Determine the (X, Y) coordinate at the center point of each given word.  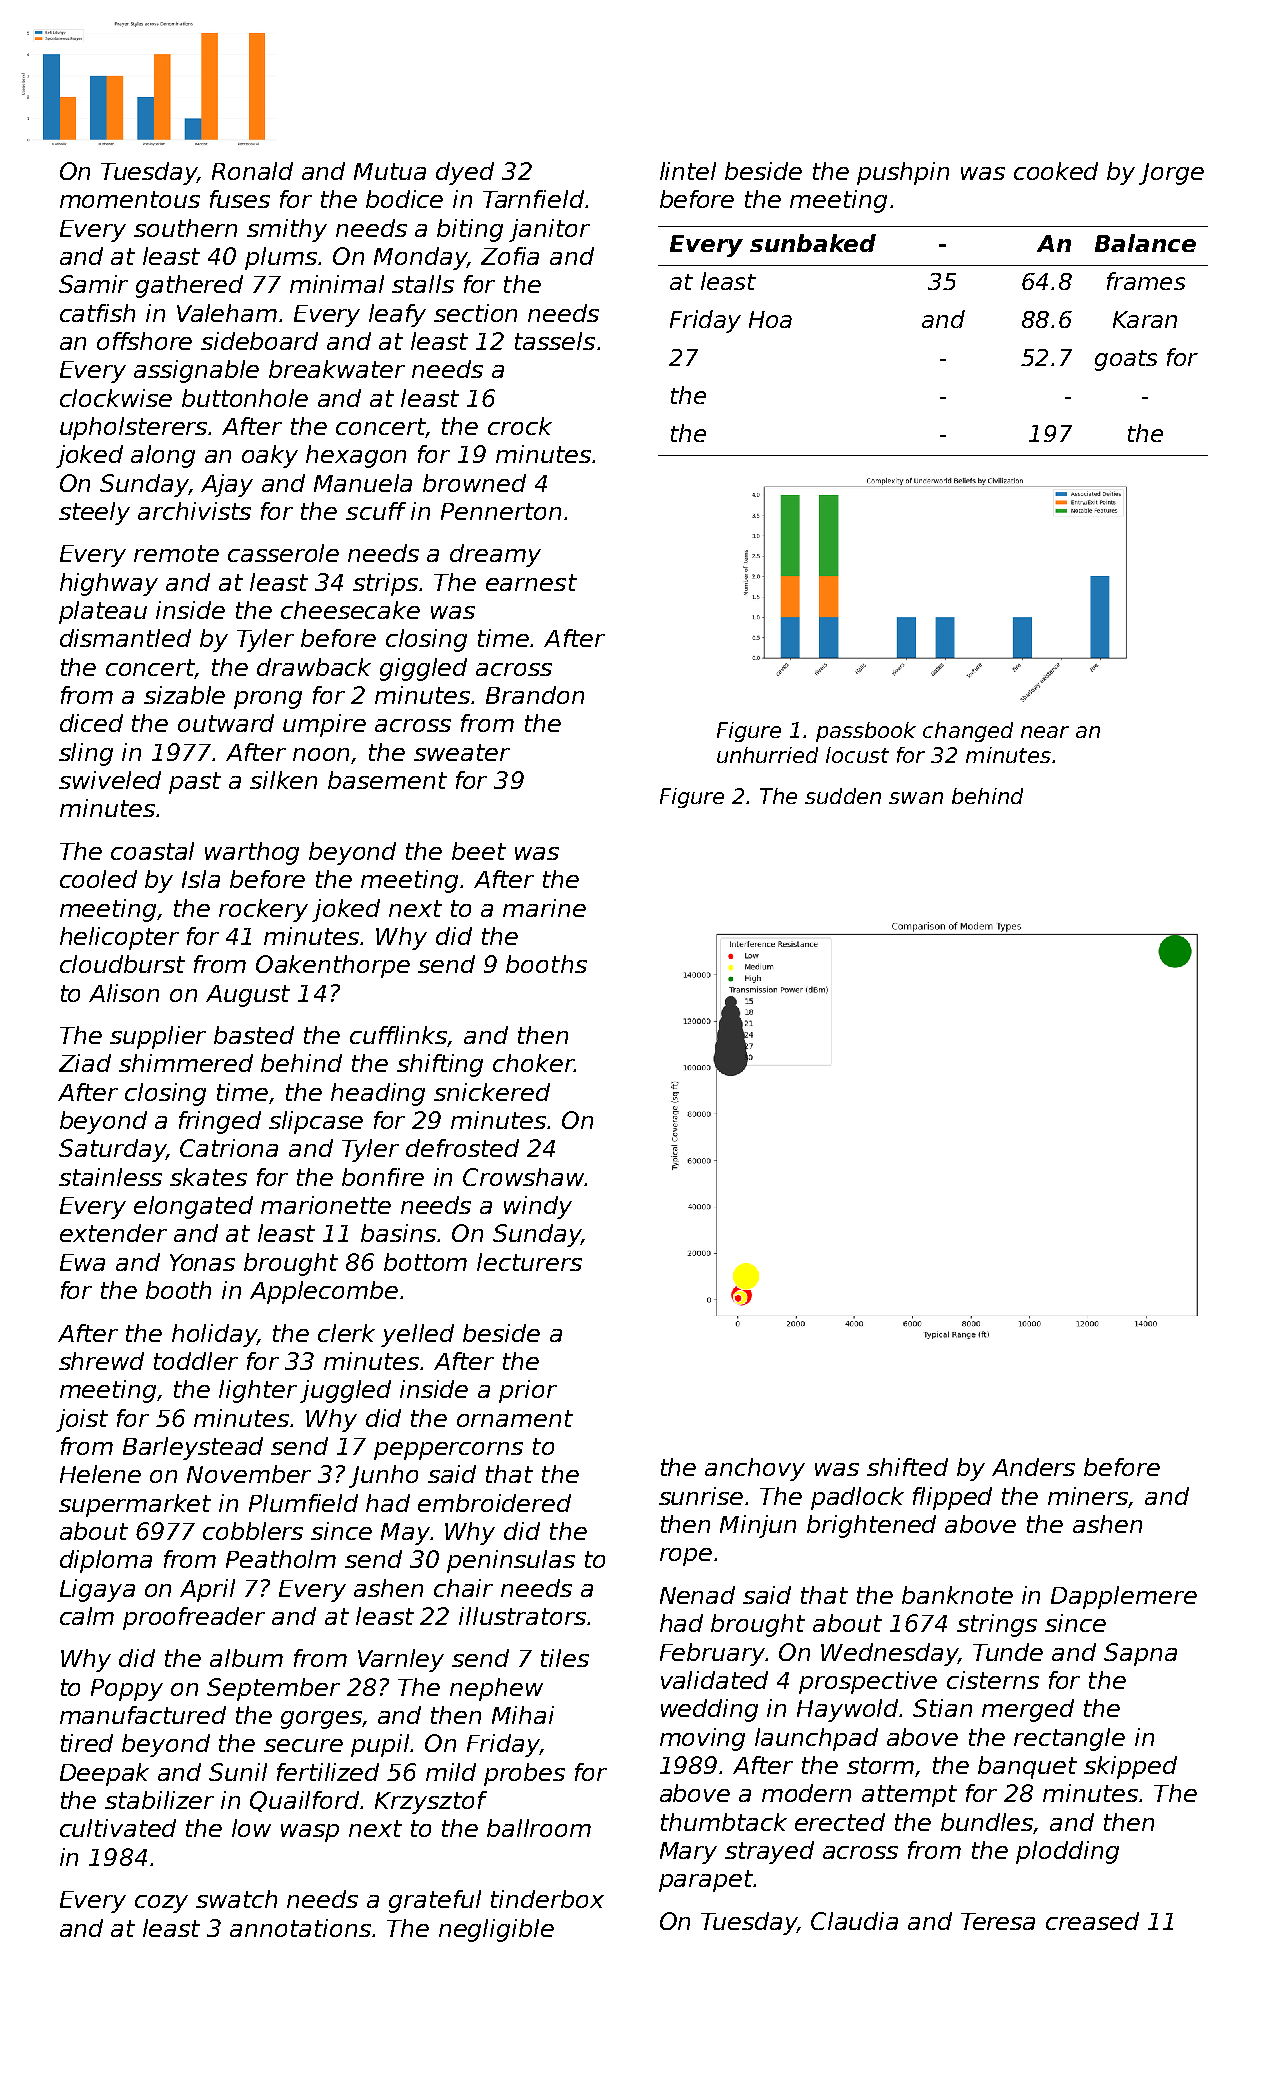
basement (387, 780)
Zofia (510, 256)
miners (1088, 1497)
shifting (440, 1065)
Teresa (998, 1921)
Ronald (252, 171)
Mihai (523, 1715)
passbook (866, 732)
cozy (161, 1904)
